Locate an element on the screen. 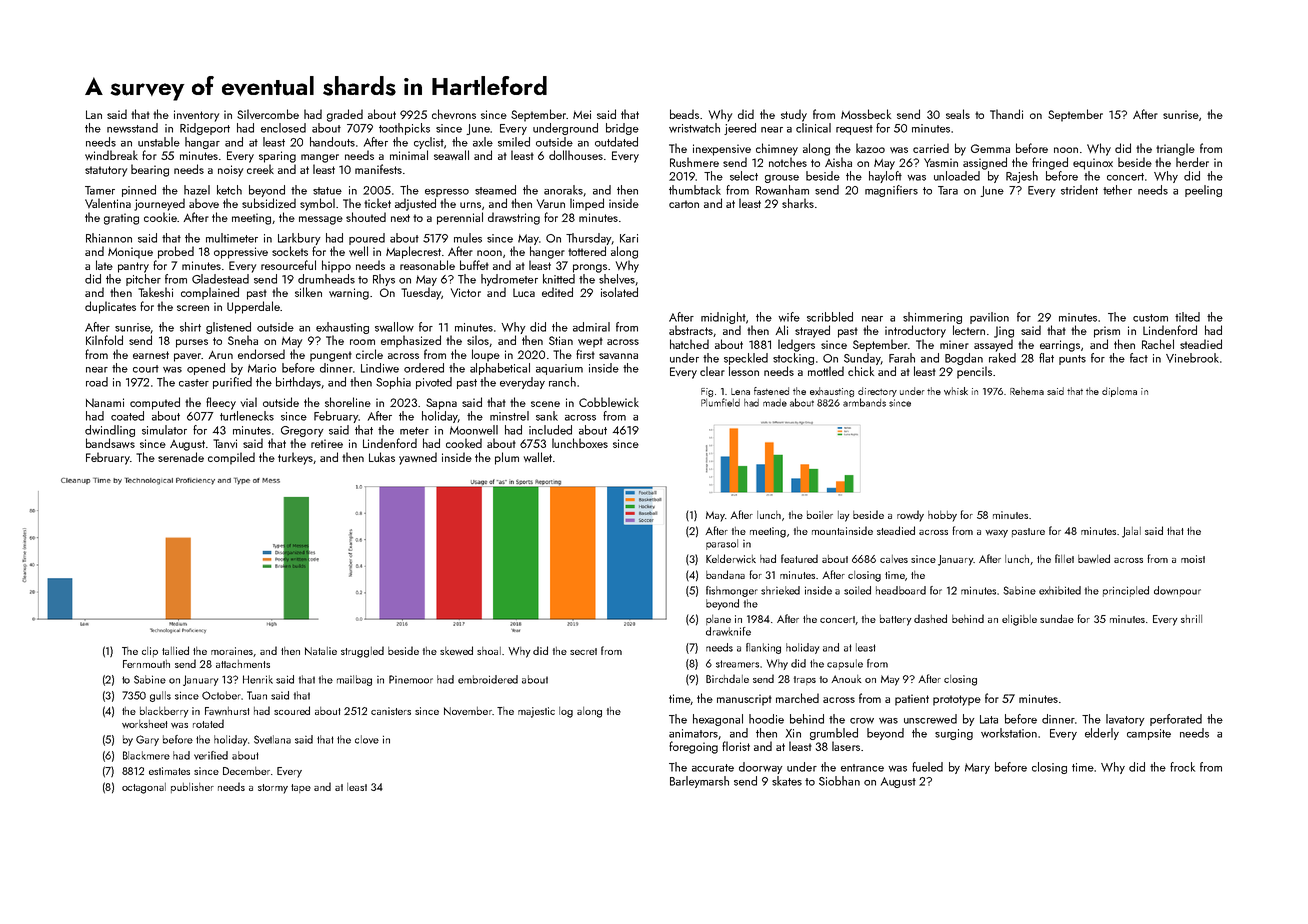 This screenshot has width=1308, height=924. Sneha is located at coordinates (243, 340).
